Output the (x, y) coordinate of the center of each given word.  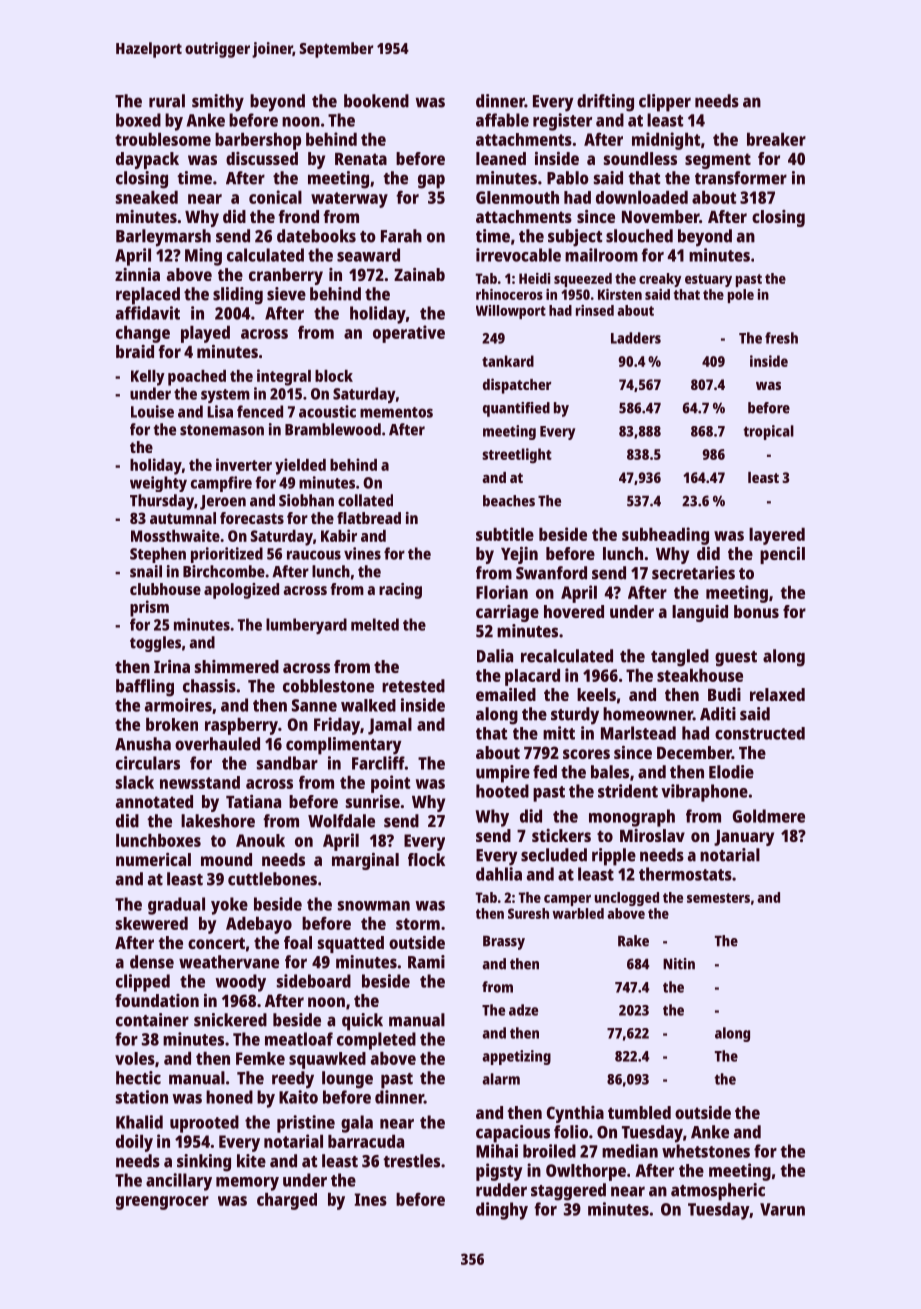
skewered (152, 923)
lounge (347, 1080)
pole (741, 296)
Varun (782, 1209)
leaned (501, 158)
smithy (218, 103)
